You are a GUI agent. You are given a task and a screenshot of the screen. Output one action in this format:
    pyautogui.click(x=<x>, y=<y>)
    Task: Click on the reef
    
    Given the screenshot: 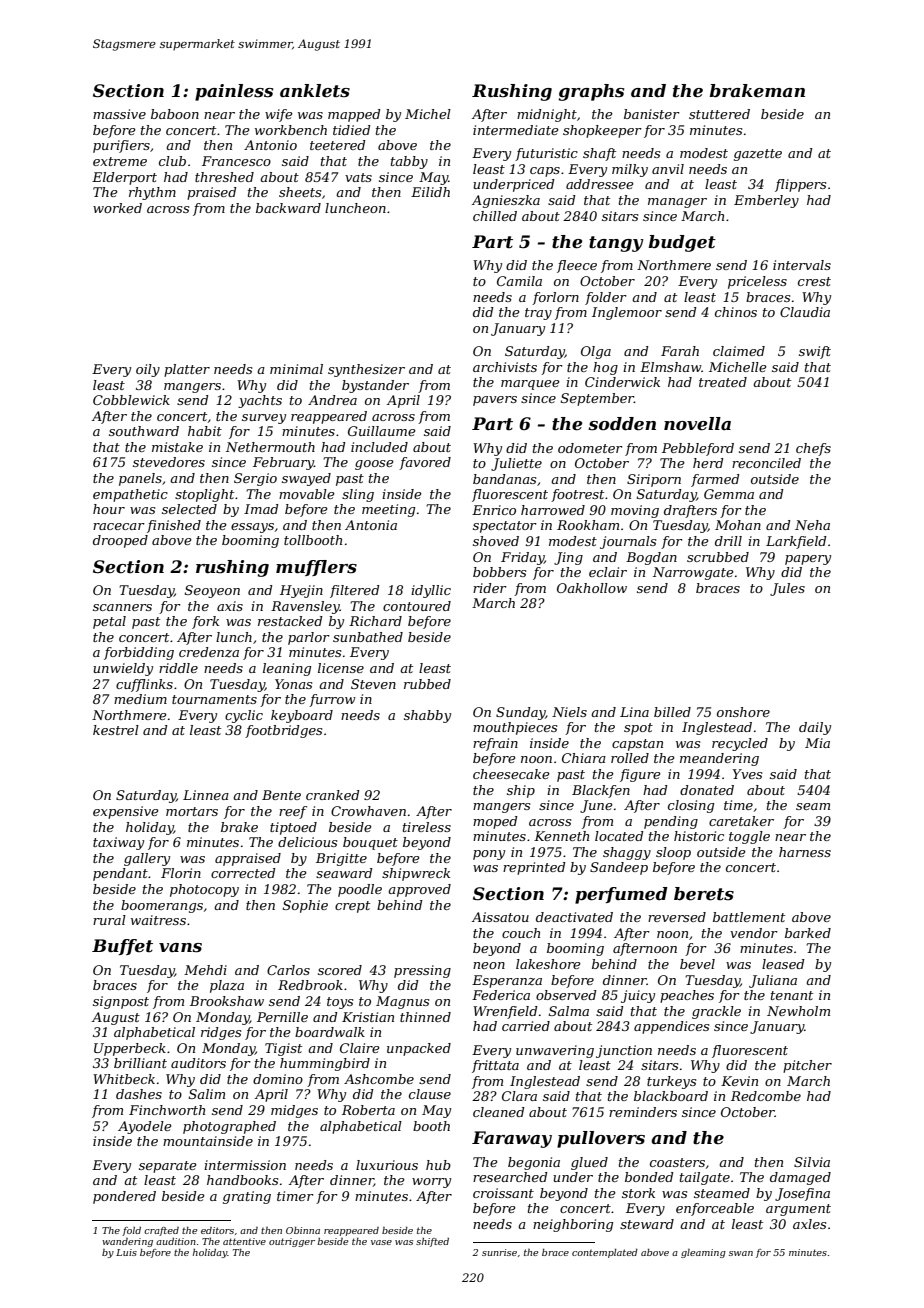 What is the action you would take?
    pyautogui.click(x=293, y=812)
